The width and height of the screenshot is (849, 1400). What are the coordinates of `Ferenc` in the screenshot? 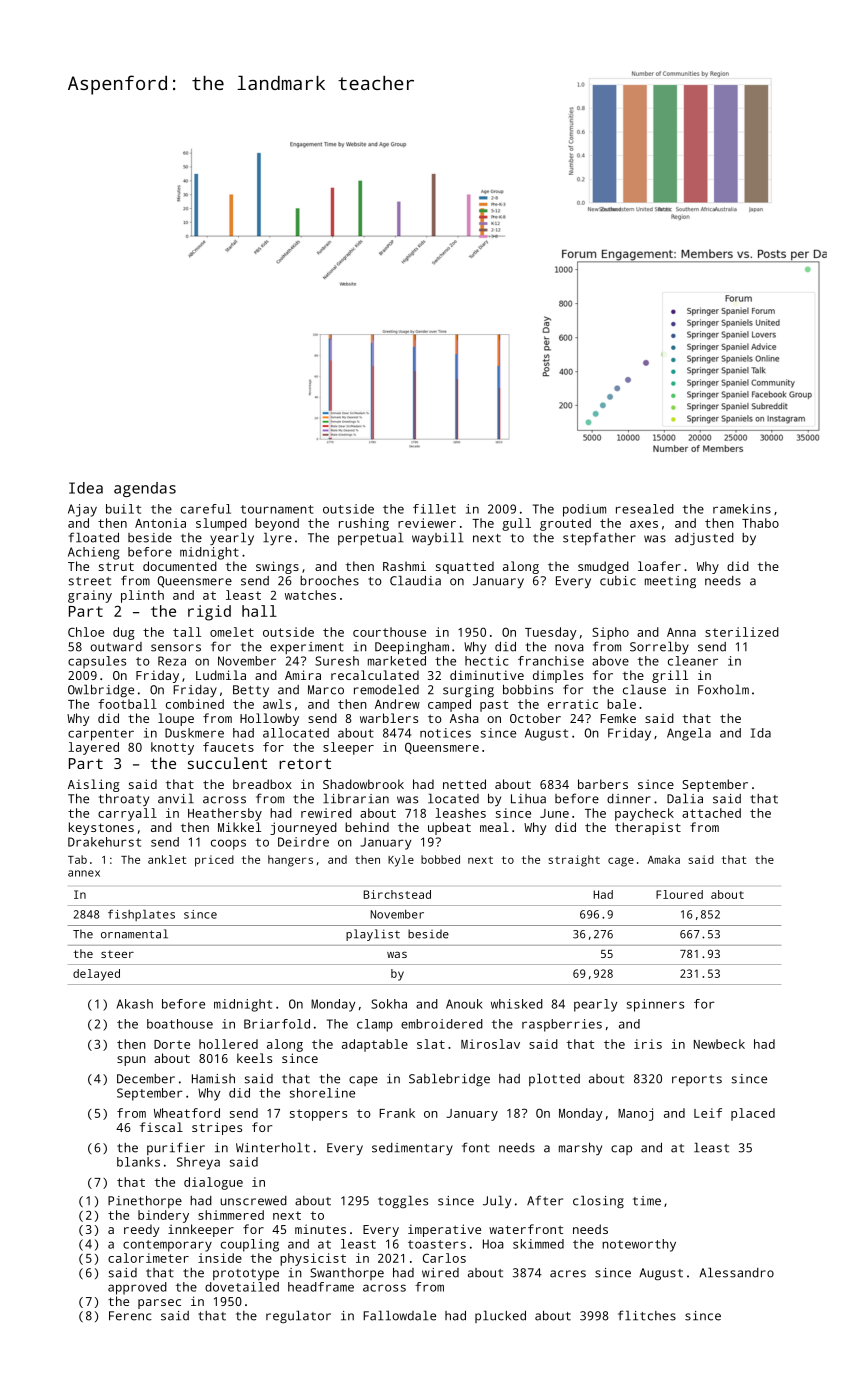 It's located at (130, 1316).
